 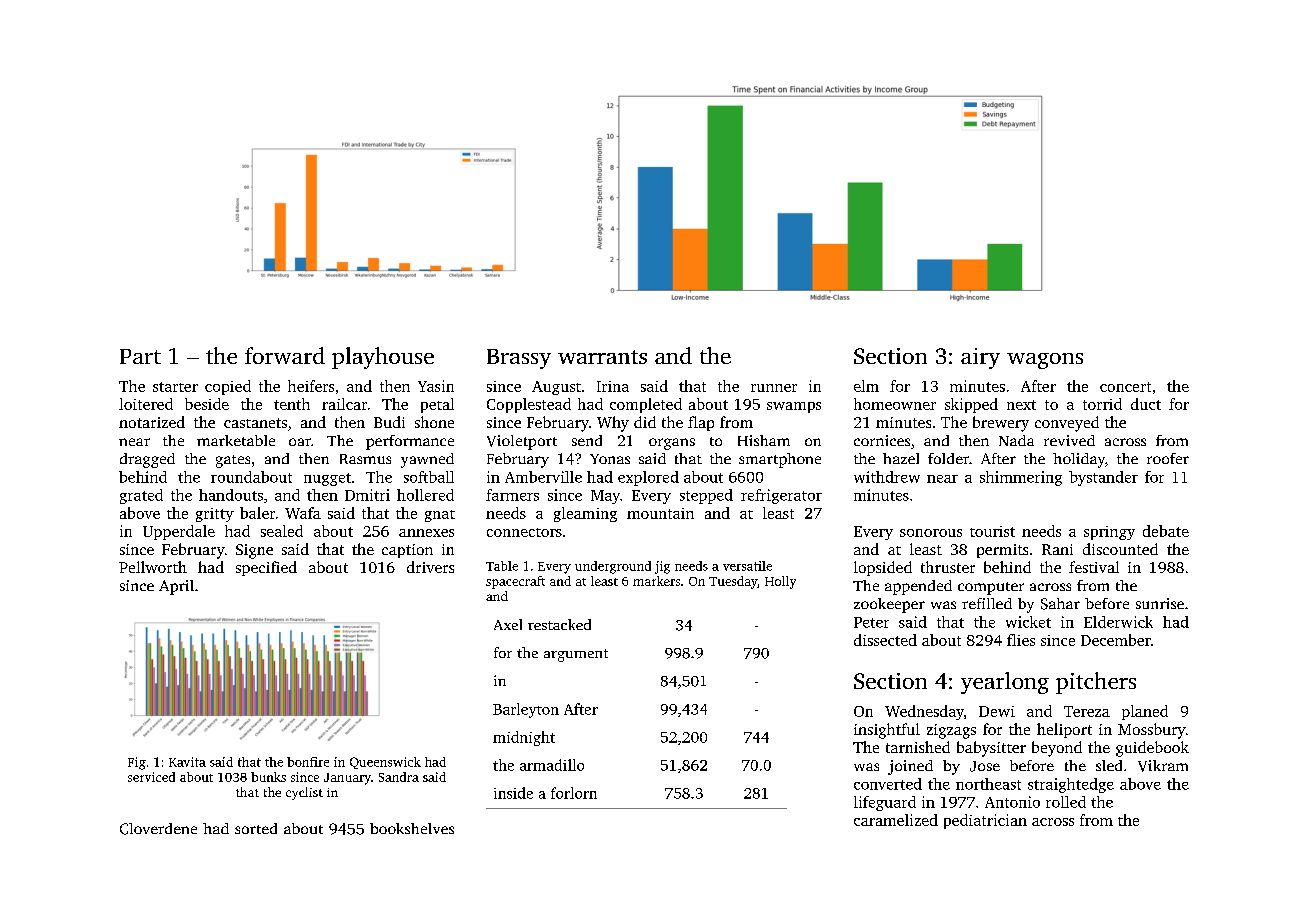 What do you see at coordinates (931, 533) in the page?
I see `sonorous` at bounding box center [931, 533].
